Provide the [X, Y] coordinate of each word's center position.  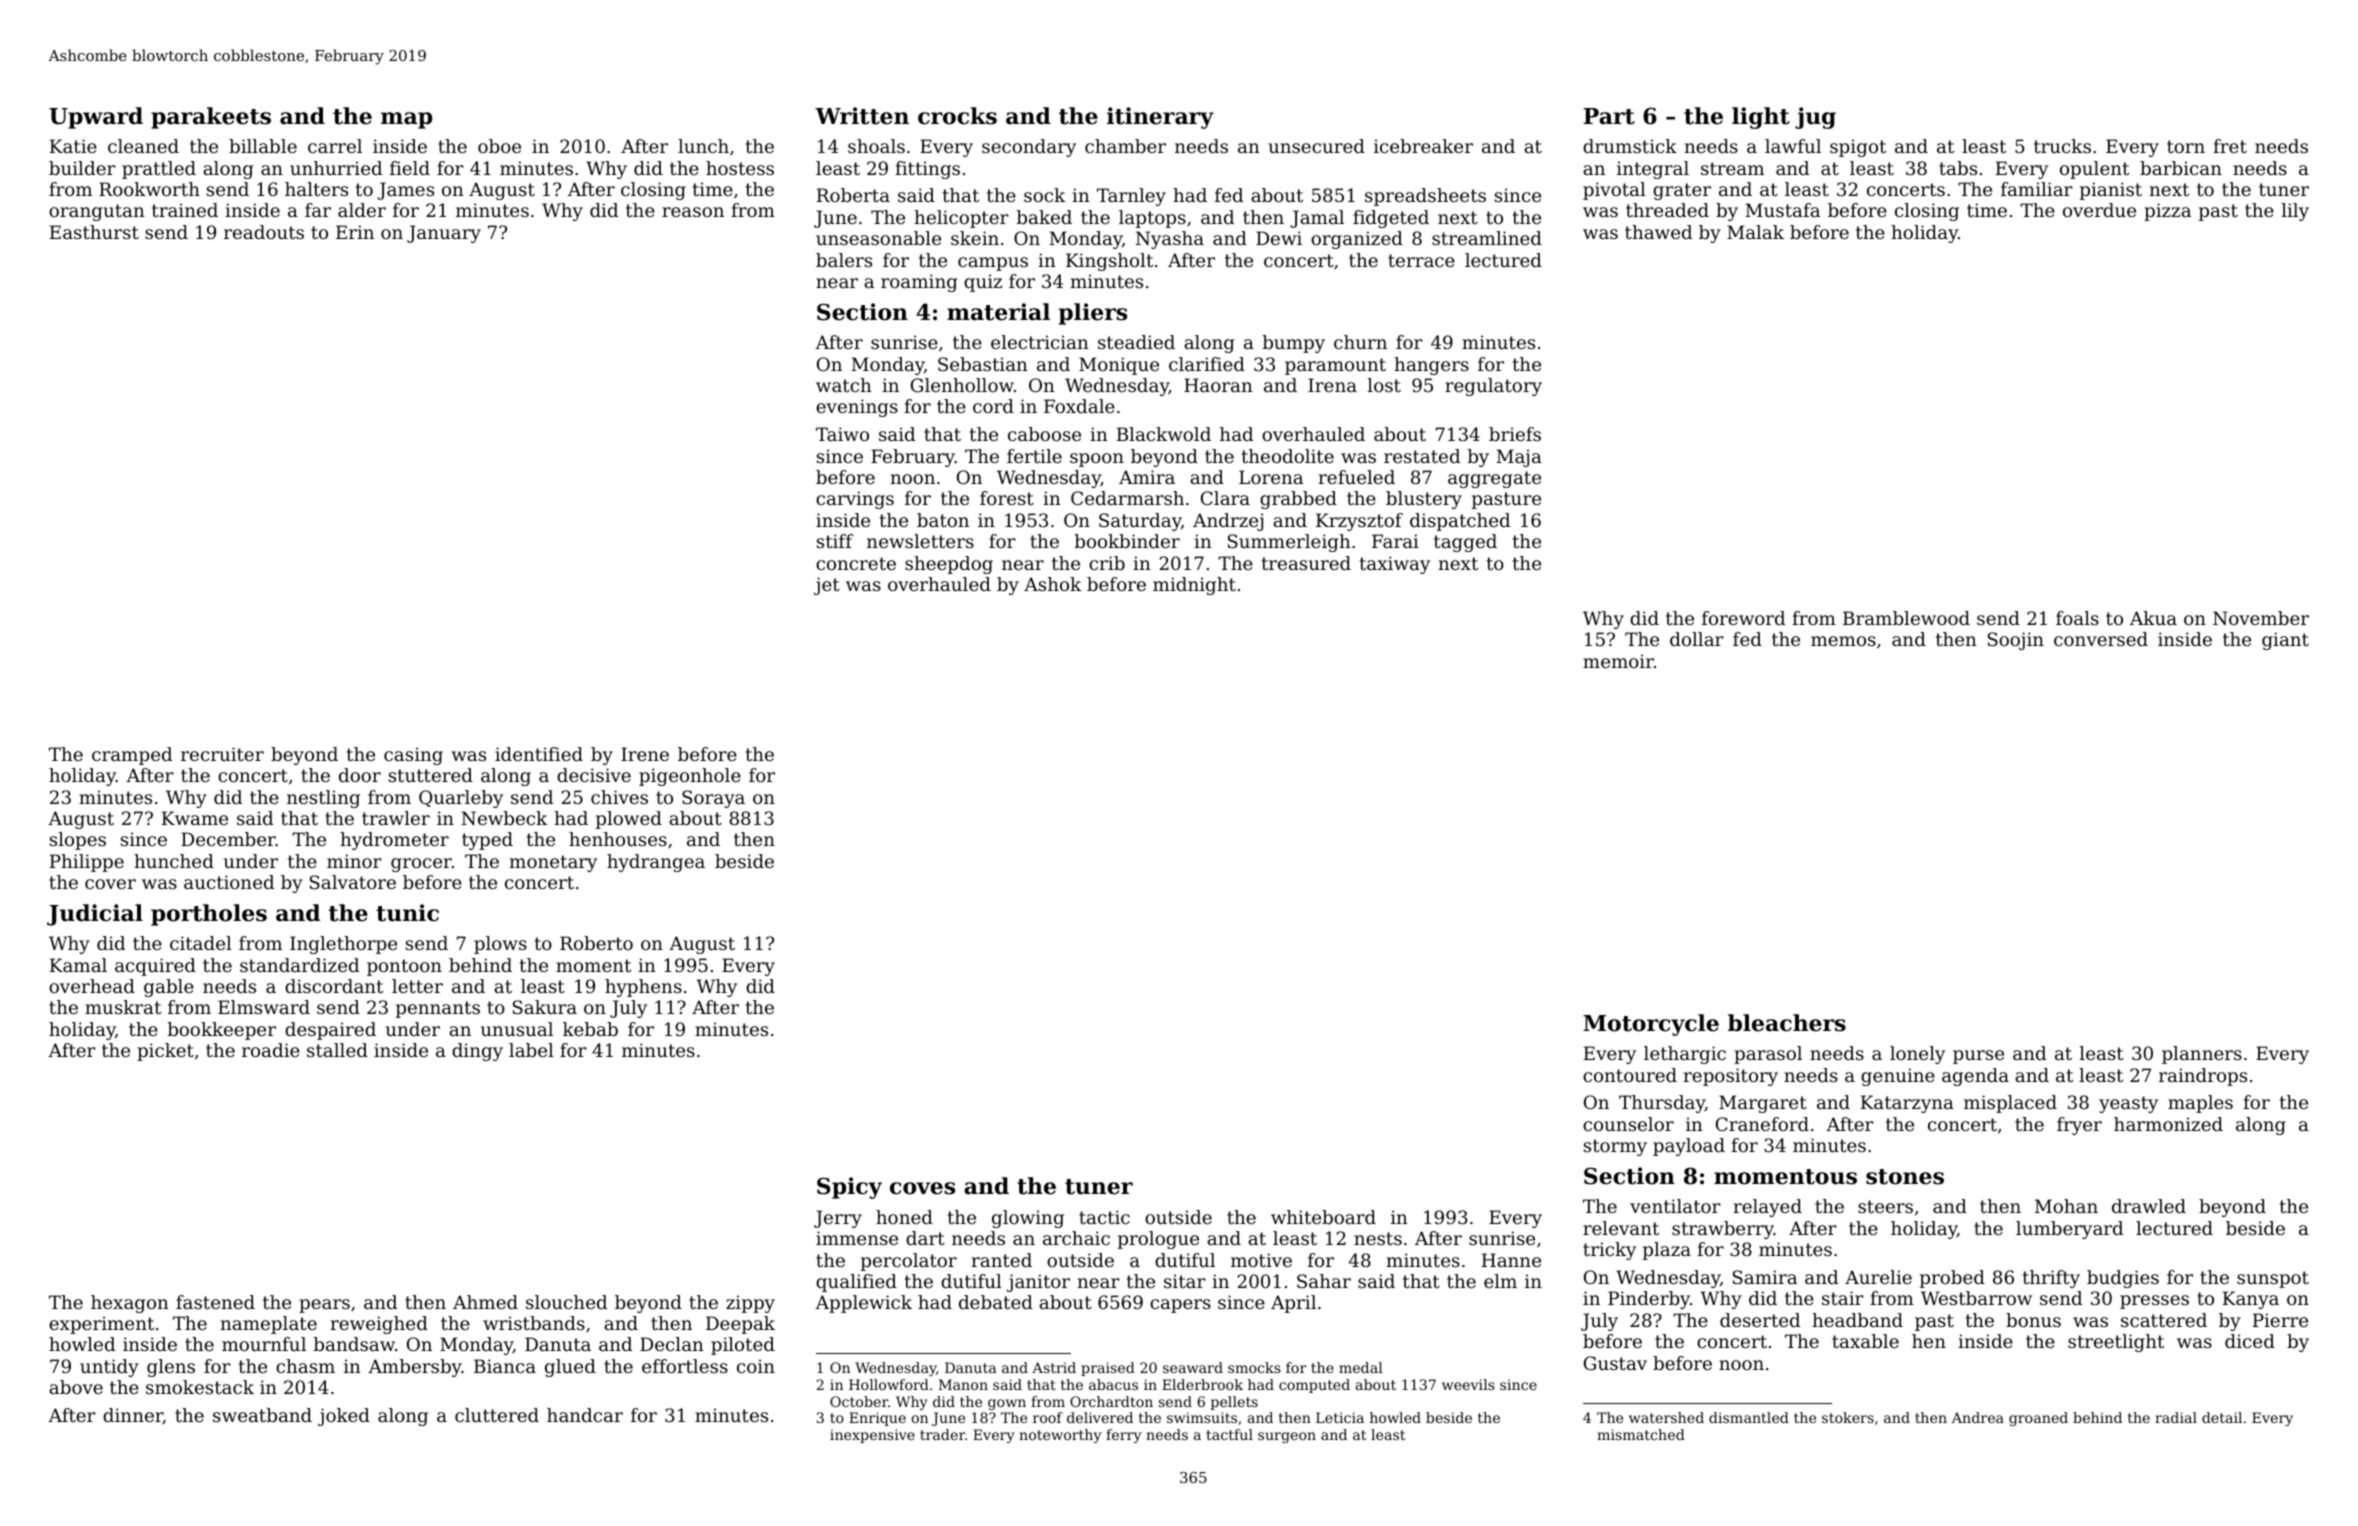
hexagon [130, 1304]
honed [904, 1217]
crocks [957, 116]
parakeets [211, 118]
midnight [1194, 586]
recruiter [222, 754]
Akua [2153, 618]
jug [1815, 118]
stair [1843, 1298]
